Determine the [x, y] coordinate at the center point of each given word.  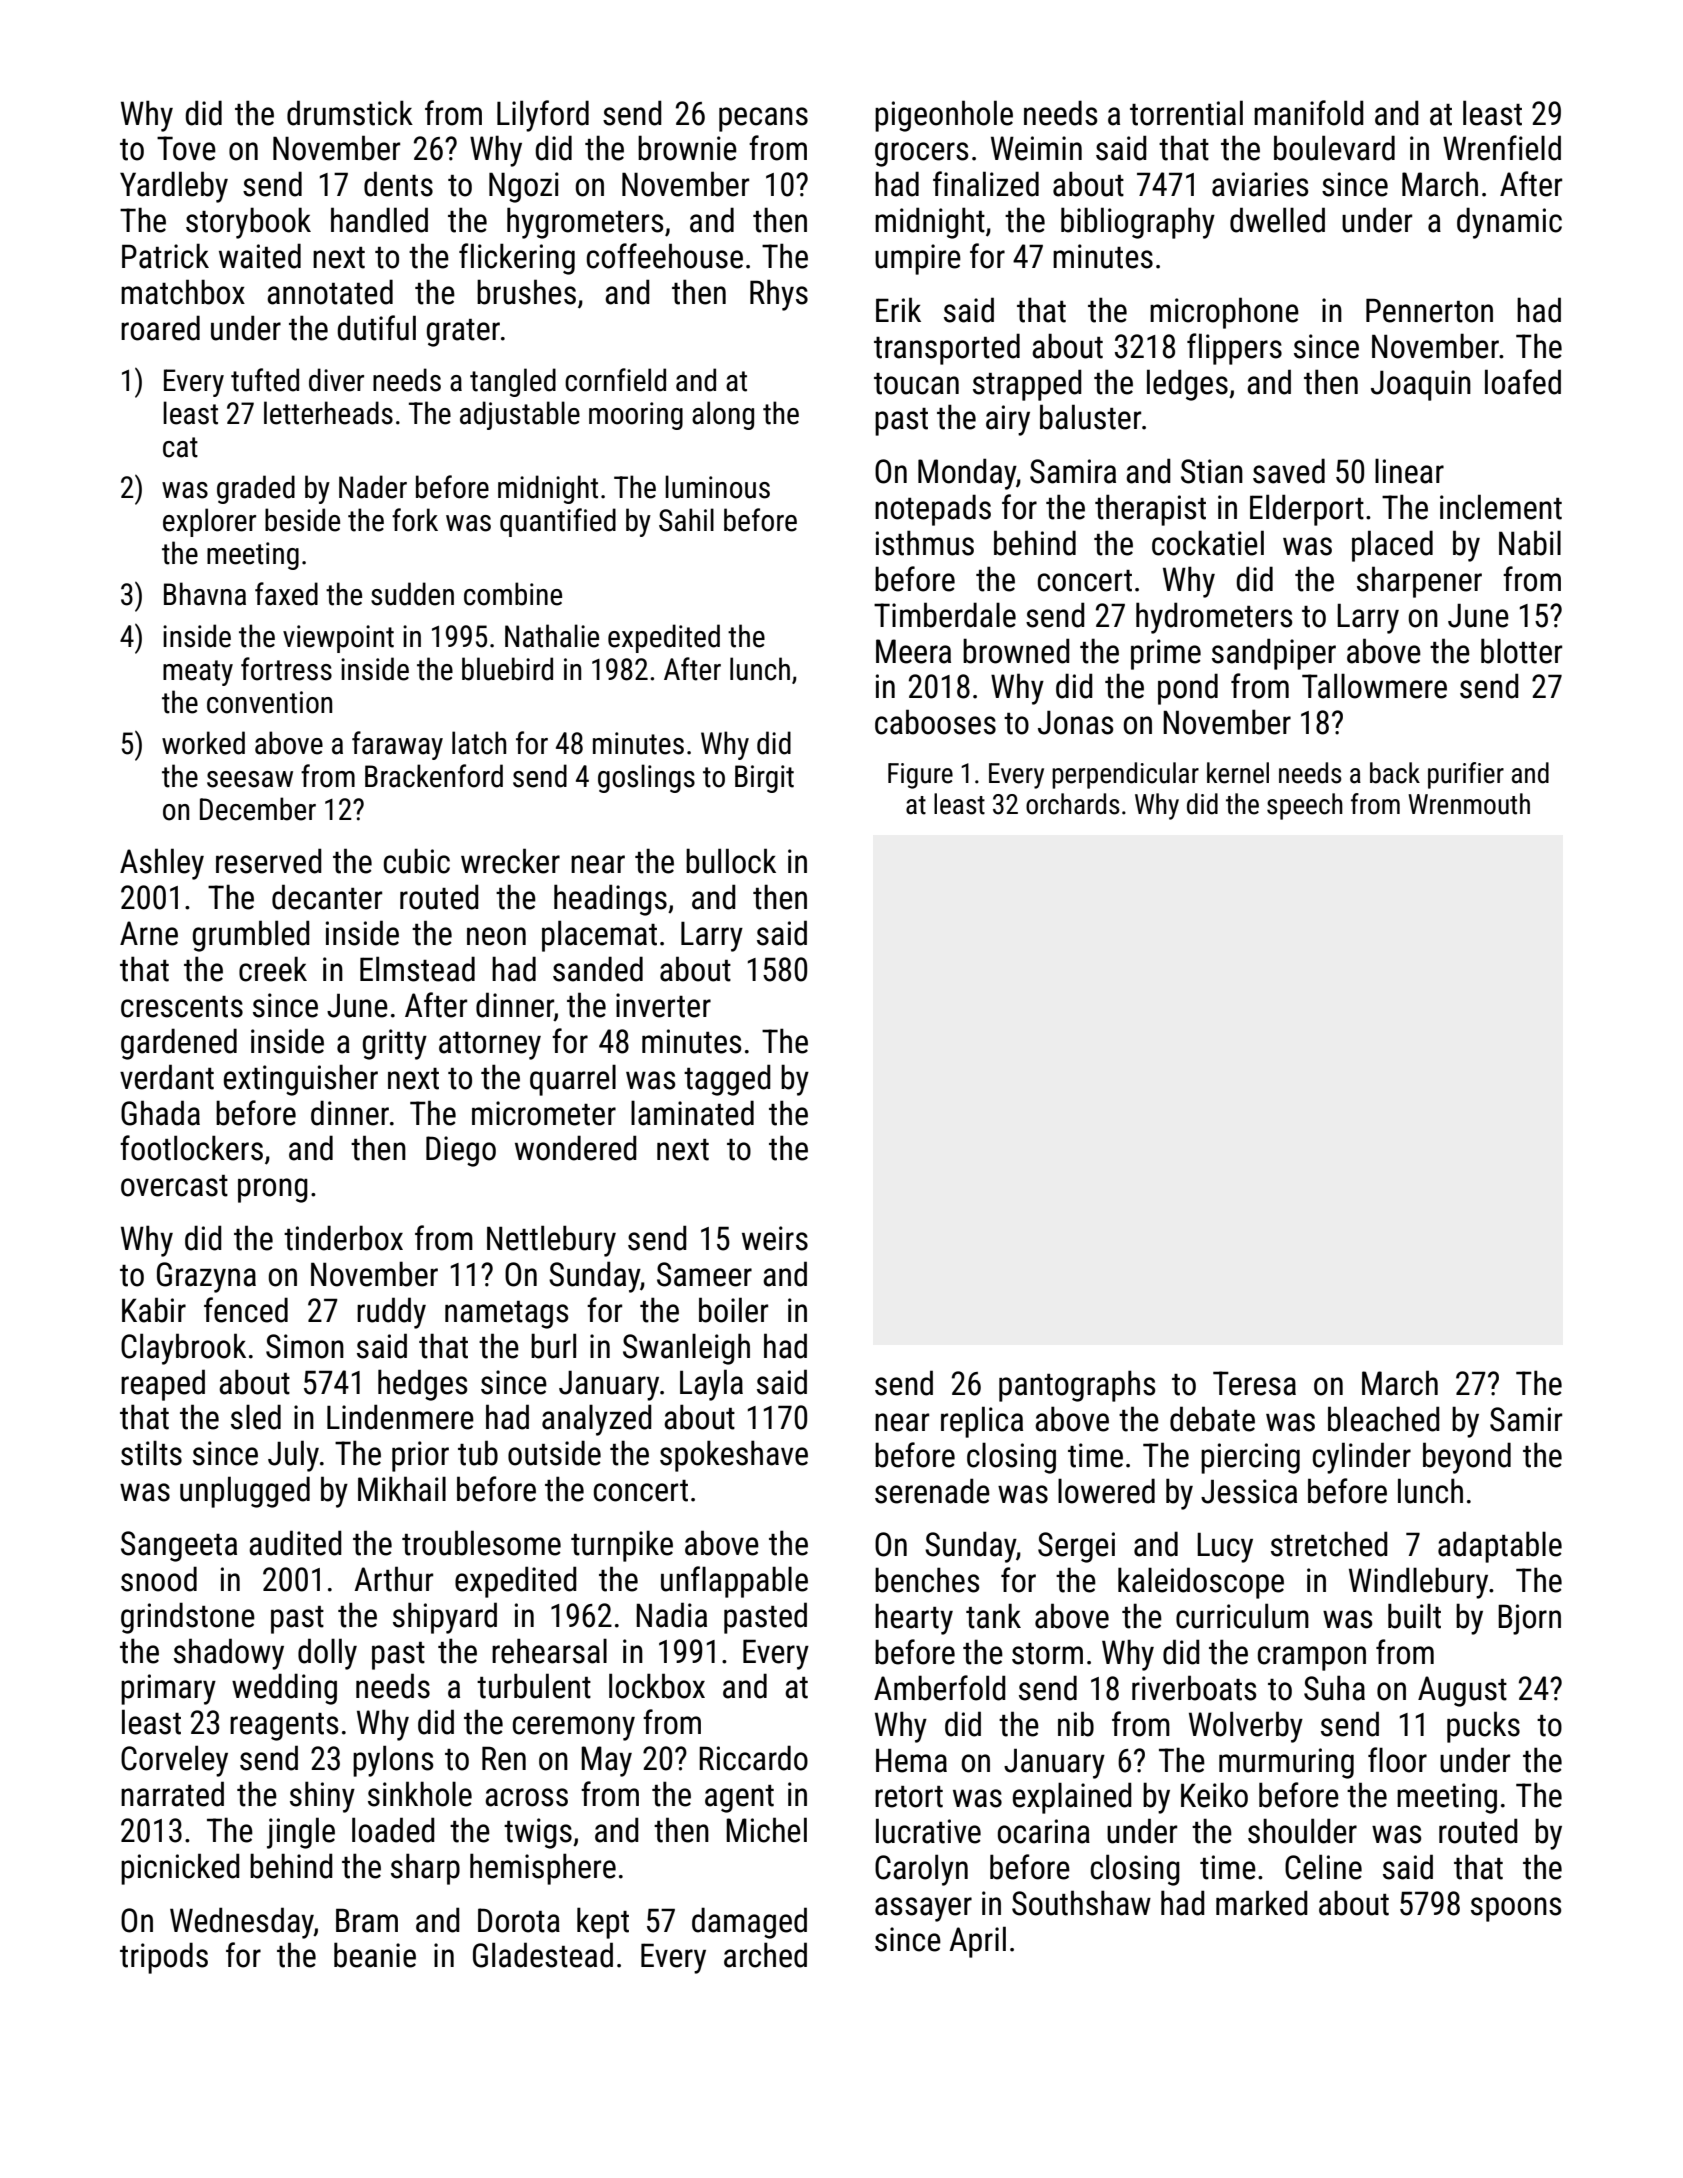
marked [1262, 1903]
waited [260, 256]
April [977, 1942]
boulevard [1334, 148]
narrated [172, 1794]
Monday [967, 474]
